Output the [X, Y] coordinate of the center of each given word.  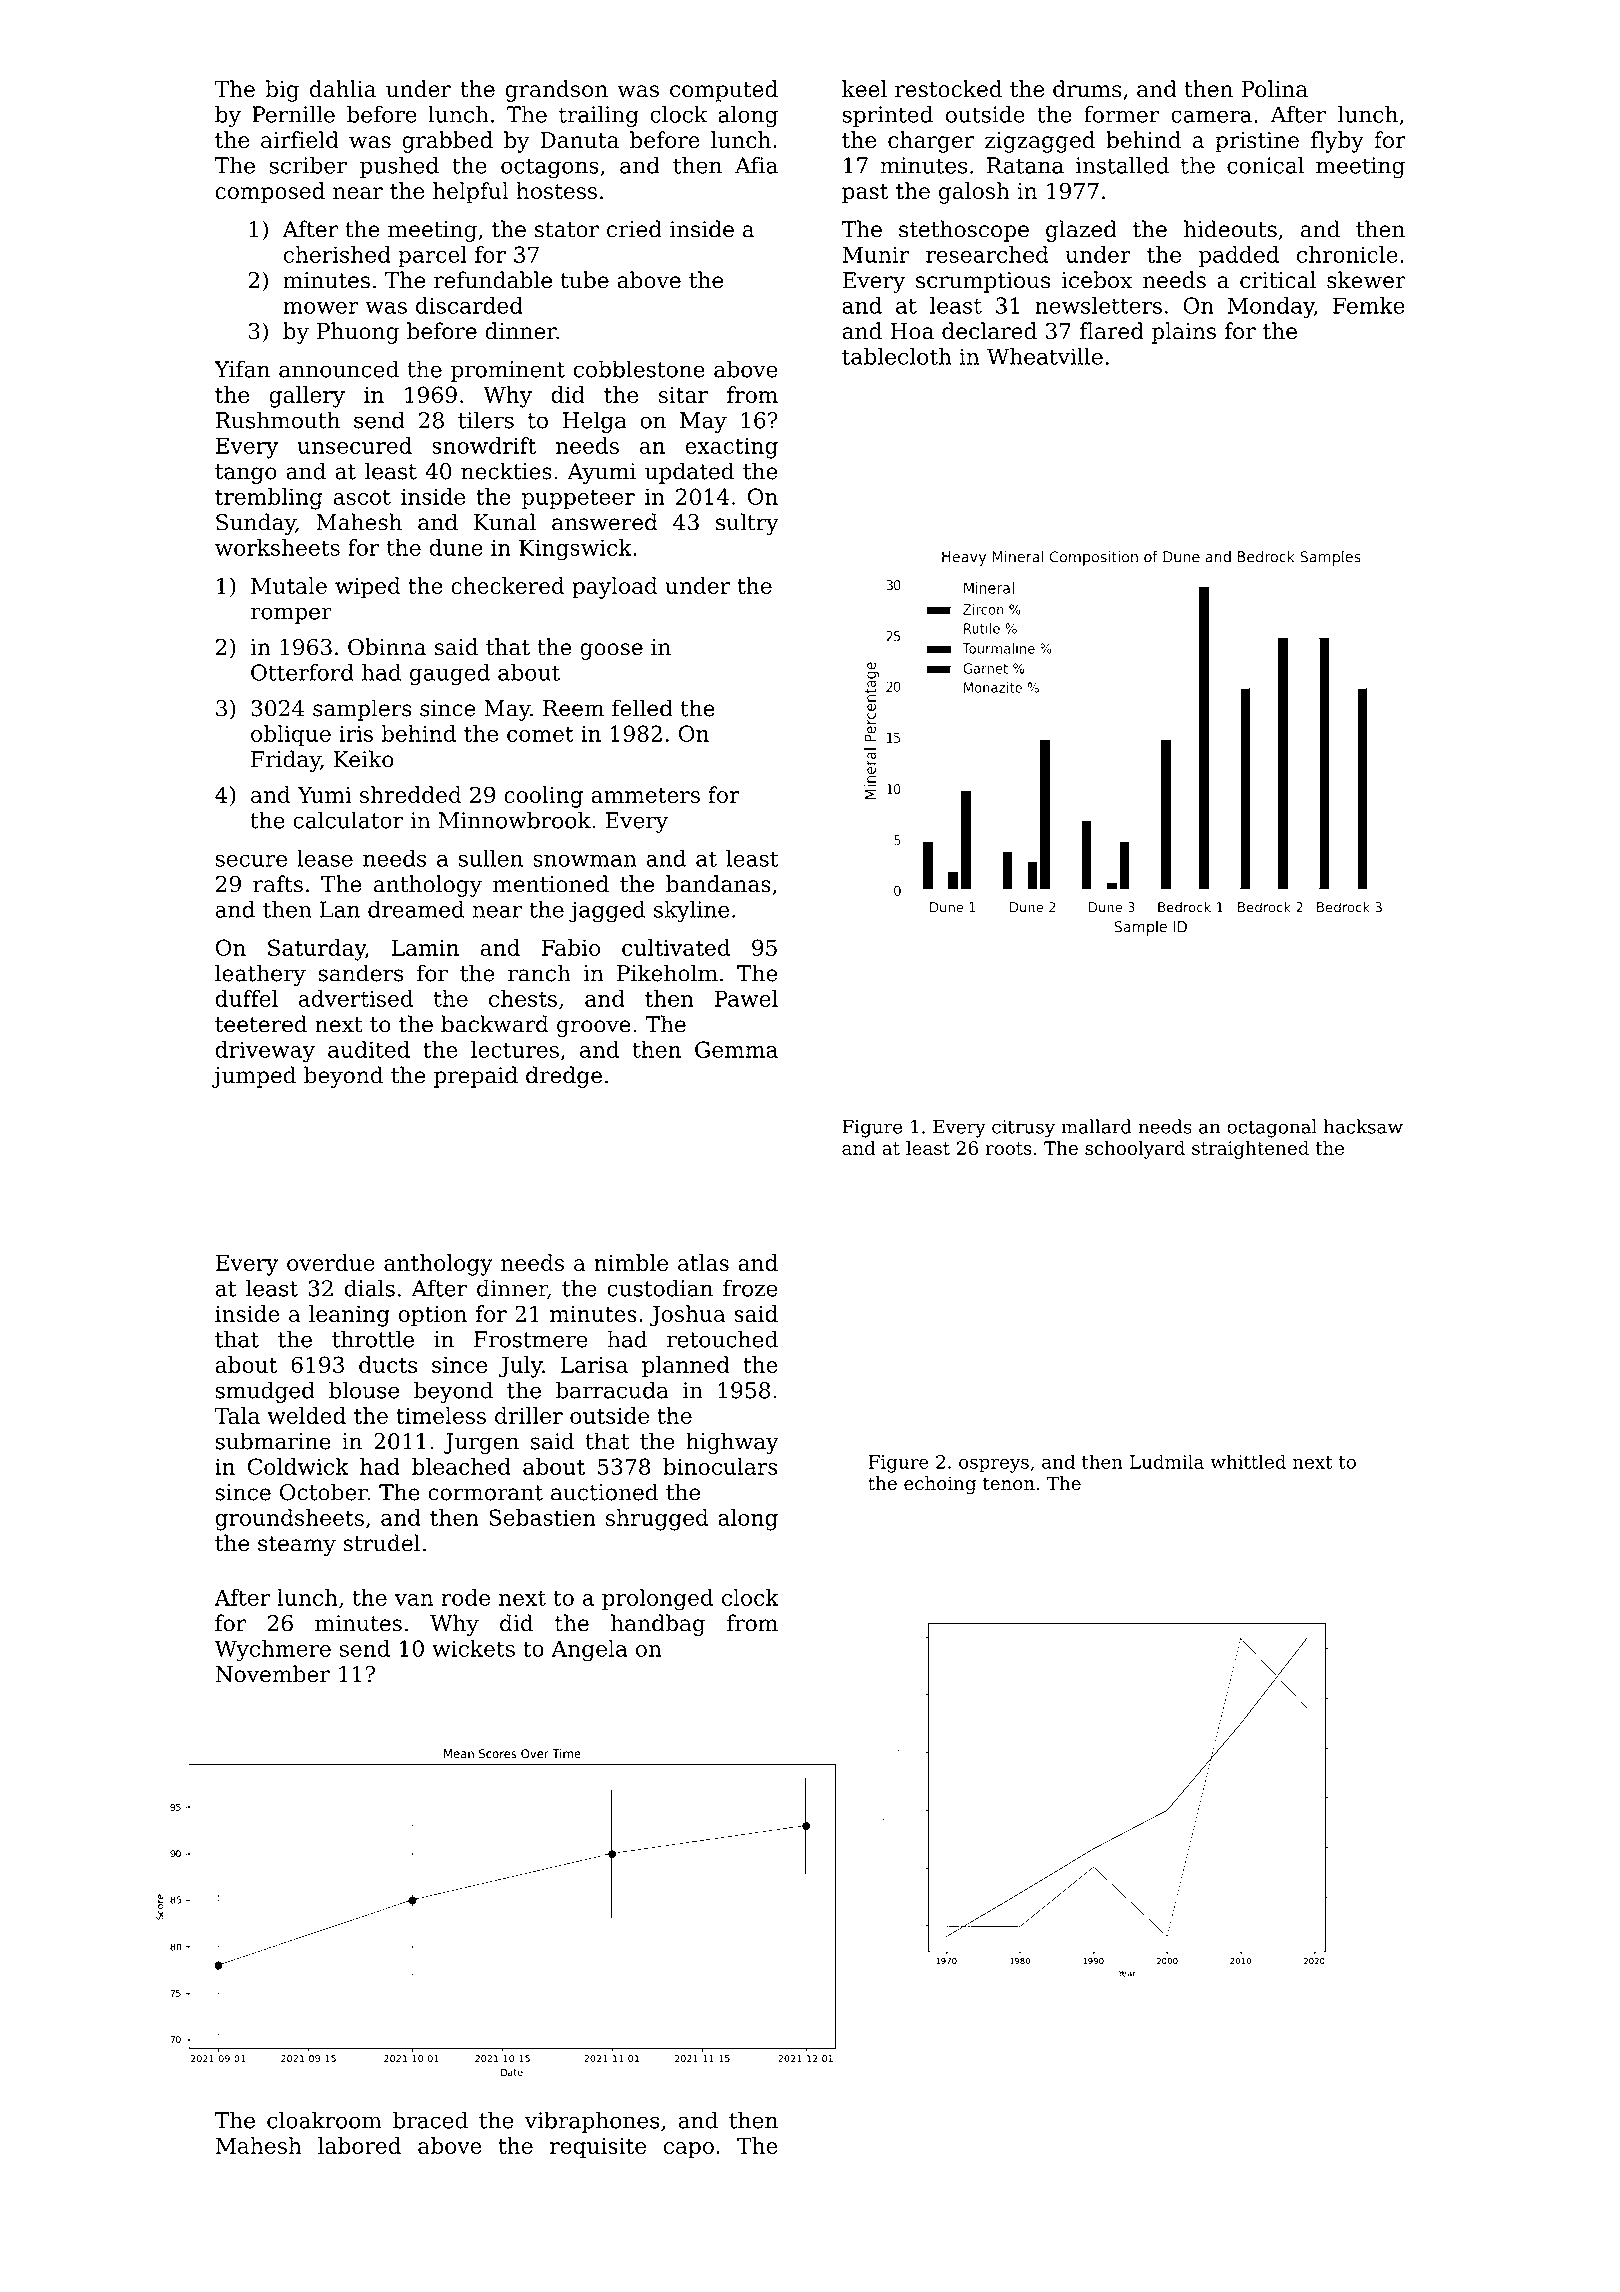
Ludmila [1167, 1461]
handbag [658, 1625]
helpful [471, 193]
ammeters [645, 795]
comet [540, 734]
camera [1211, 116]
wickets [473, 1648]
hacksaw [1363, 1126]
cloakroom [324, 2120]
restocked [948, 89]
